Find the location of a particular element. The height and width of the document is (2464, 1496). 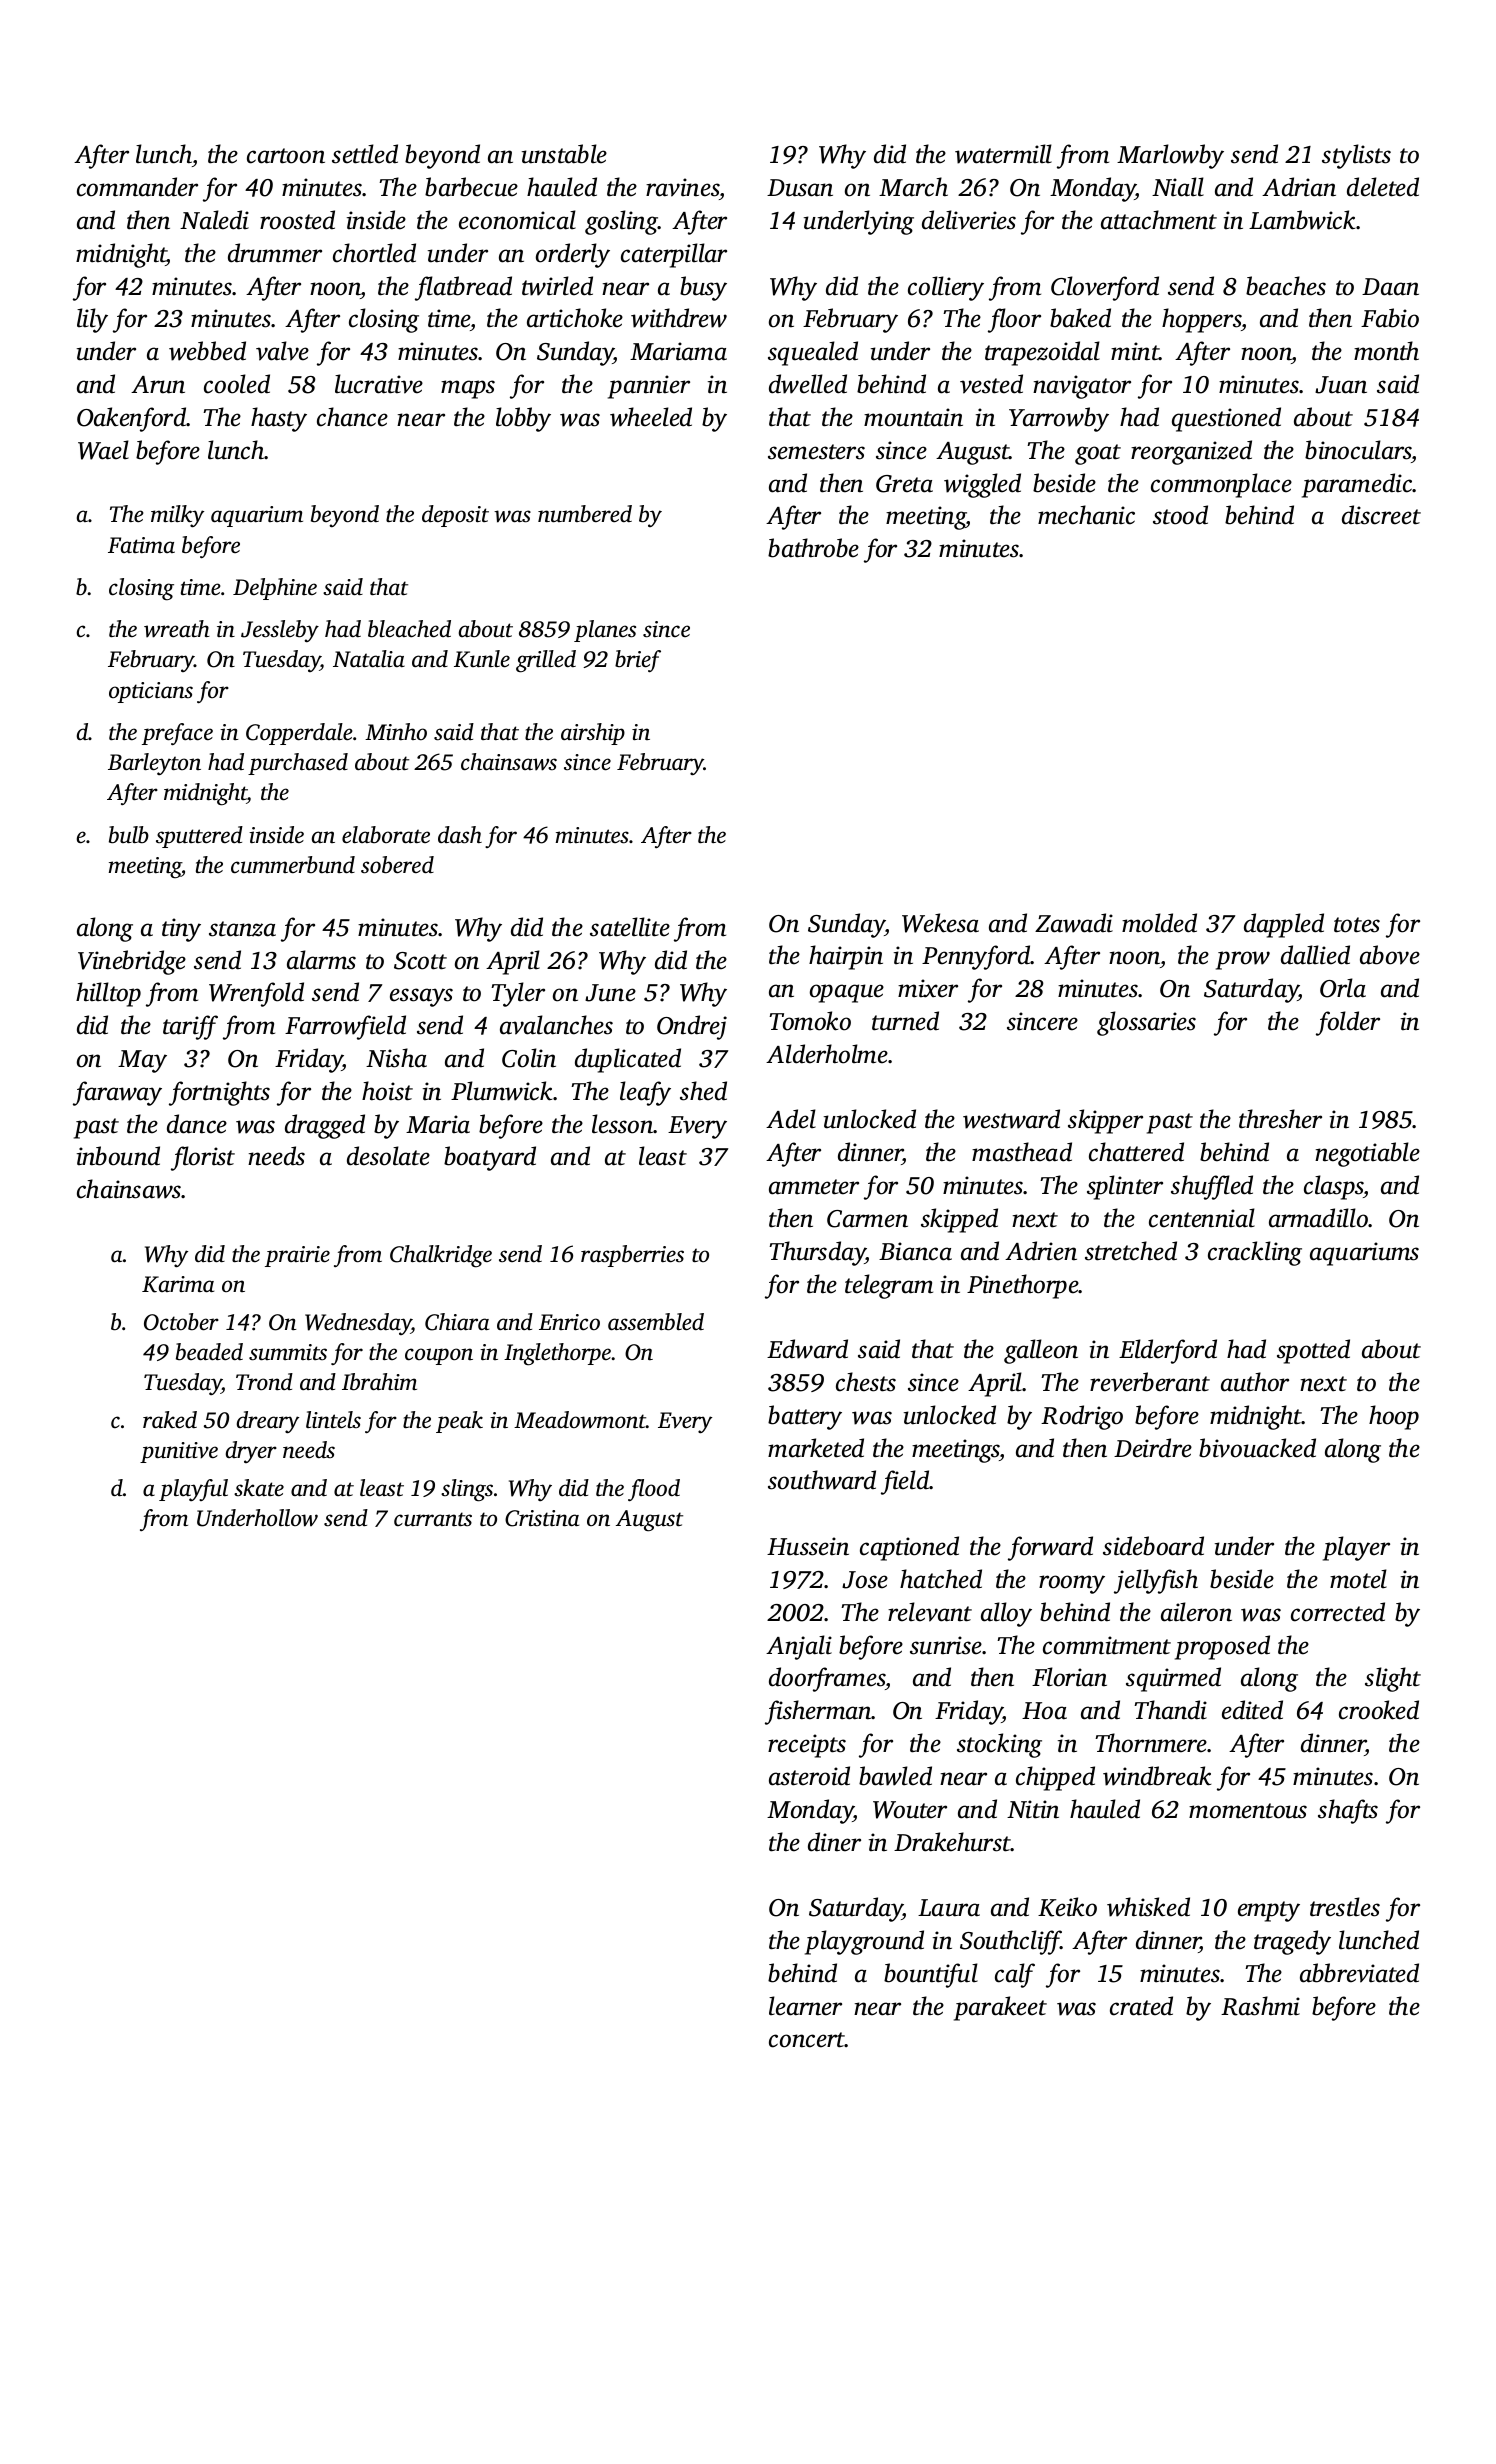

Ondrej is located at coordinates (692, 1027).
